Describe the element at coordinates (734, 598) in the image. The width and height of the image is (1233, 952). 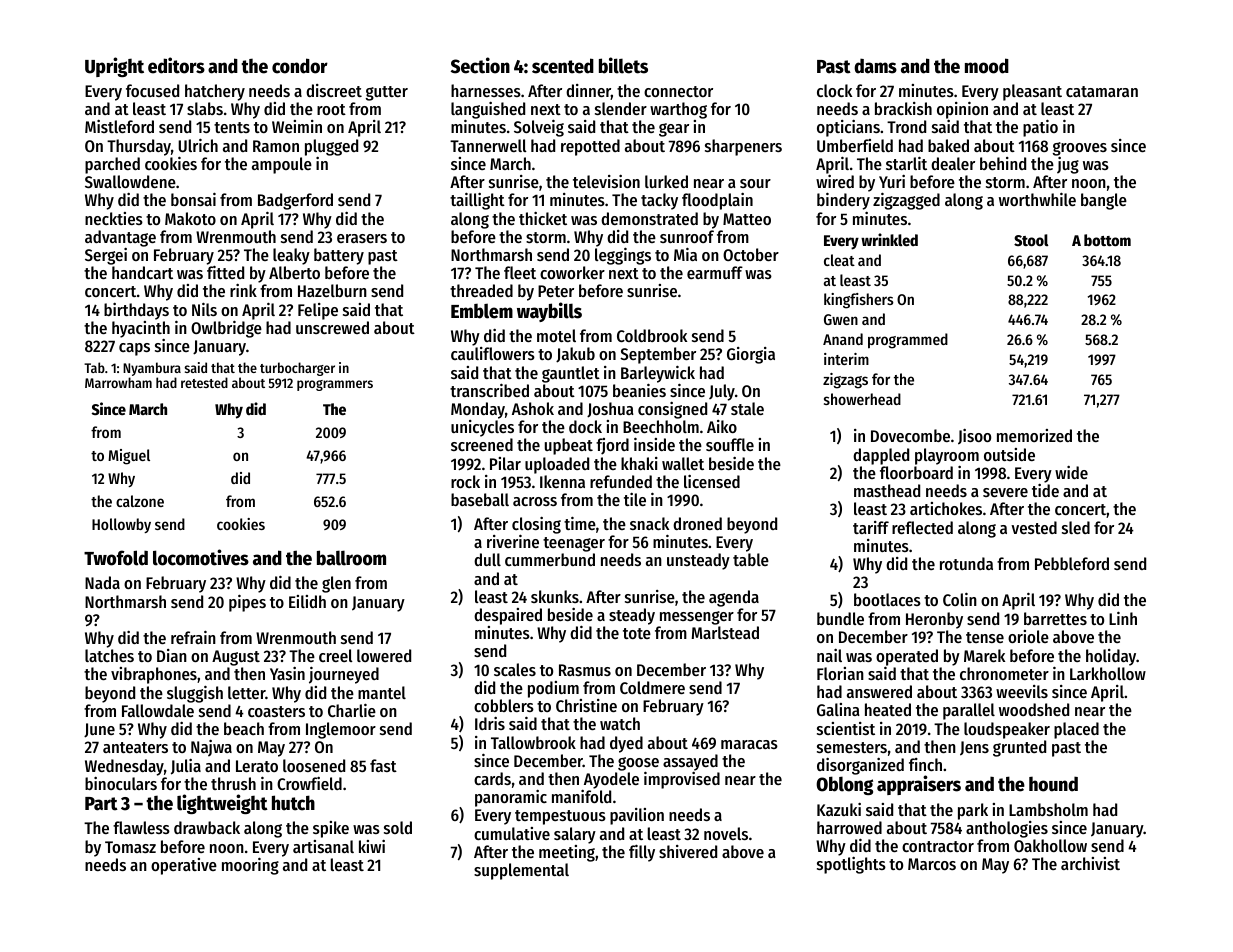
I see `agenda` at that location.
